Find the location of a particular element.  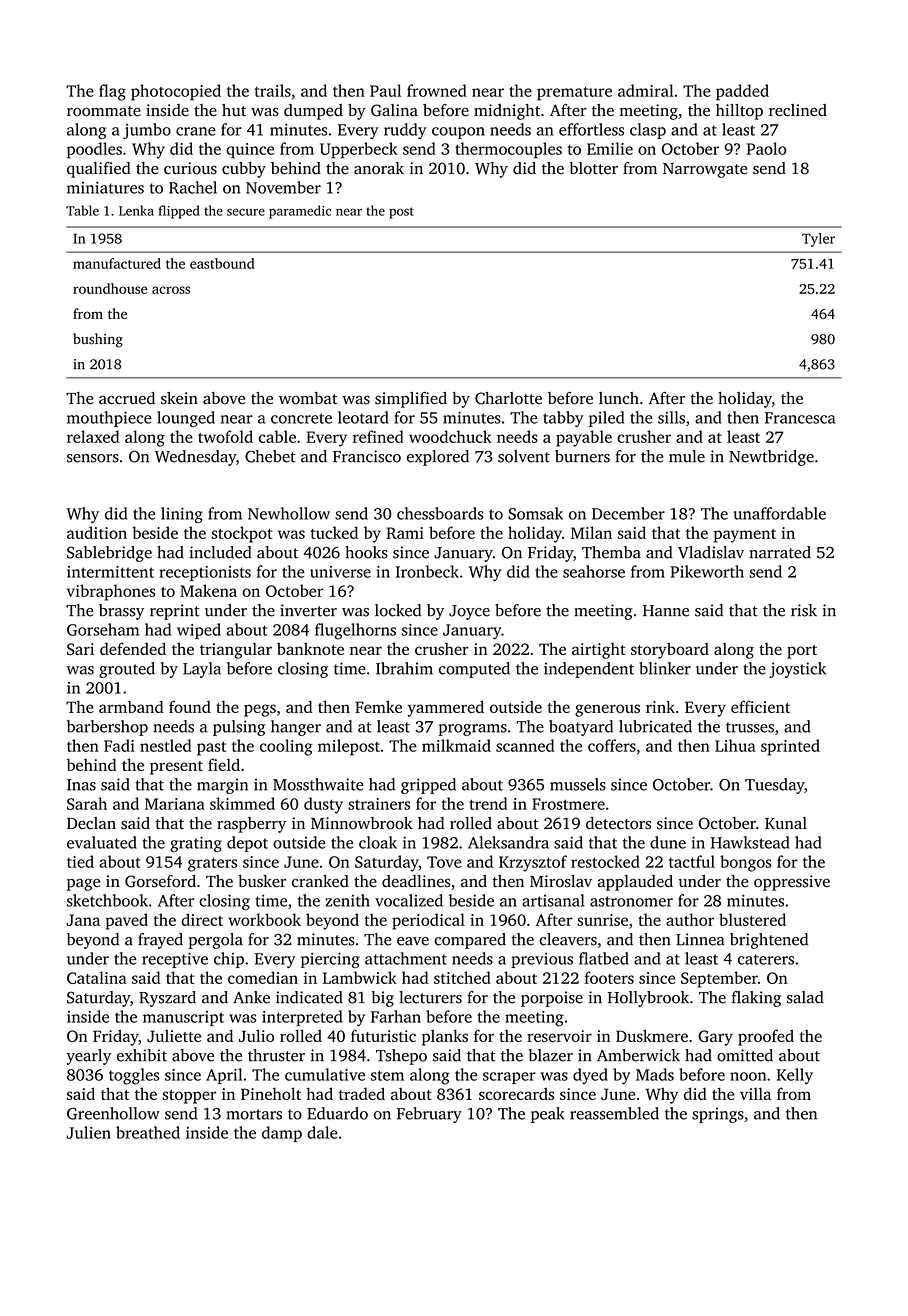

Tyler is located at coordinates (818, 240).
